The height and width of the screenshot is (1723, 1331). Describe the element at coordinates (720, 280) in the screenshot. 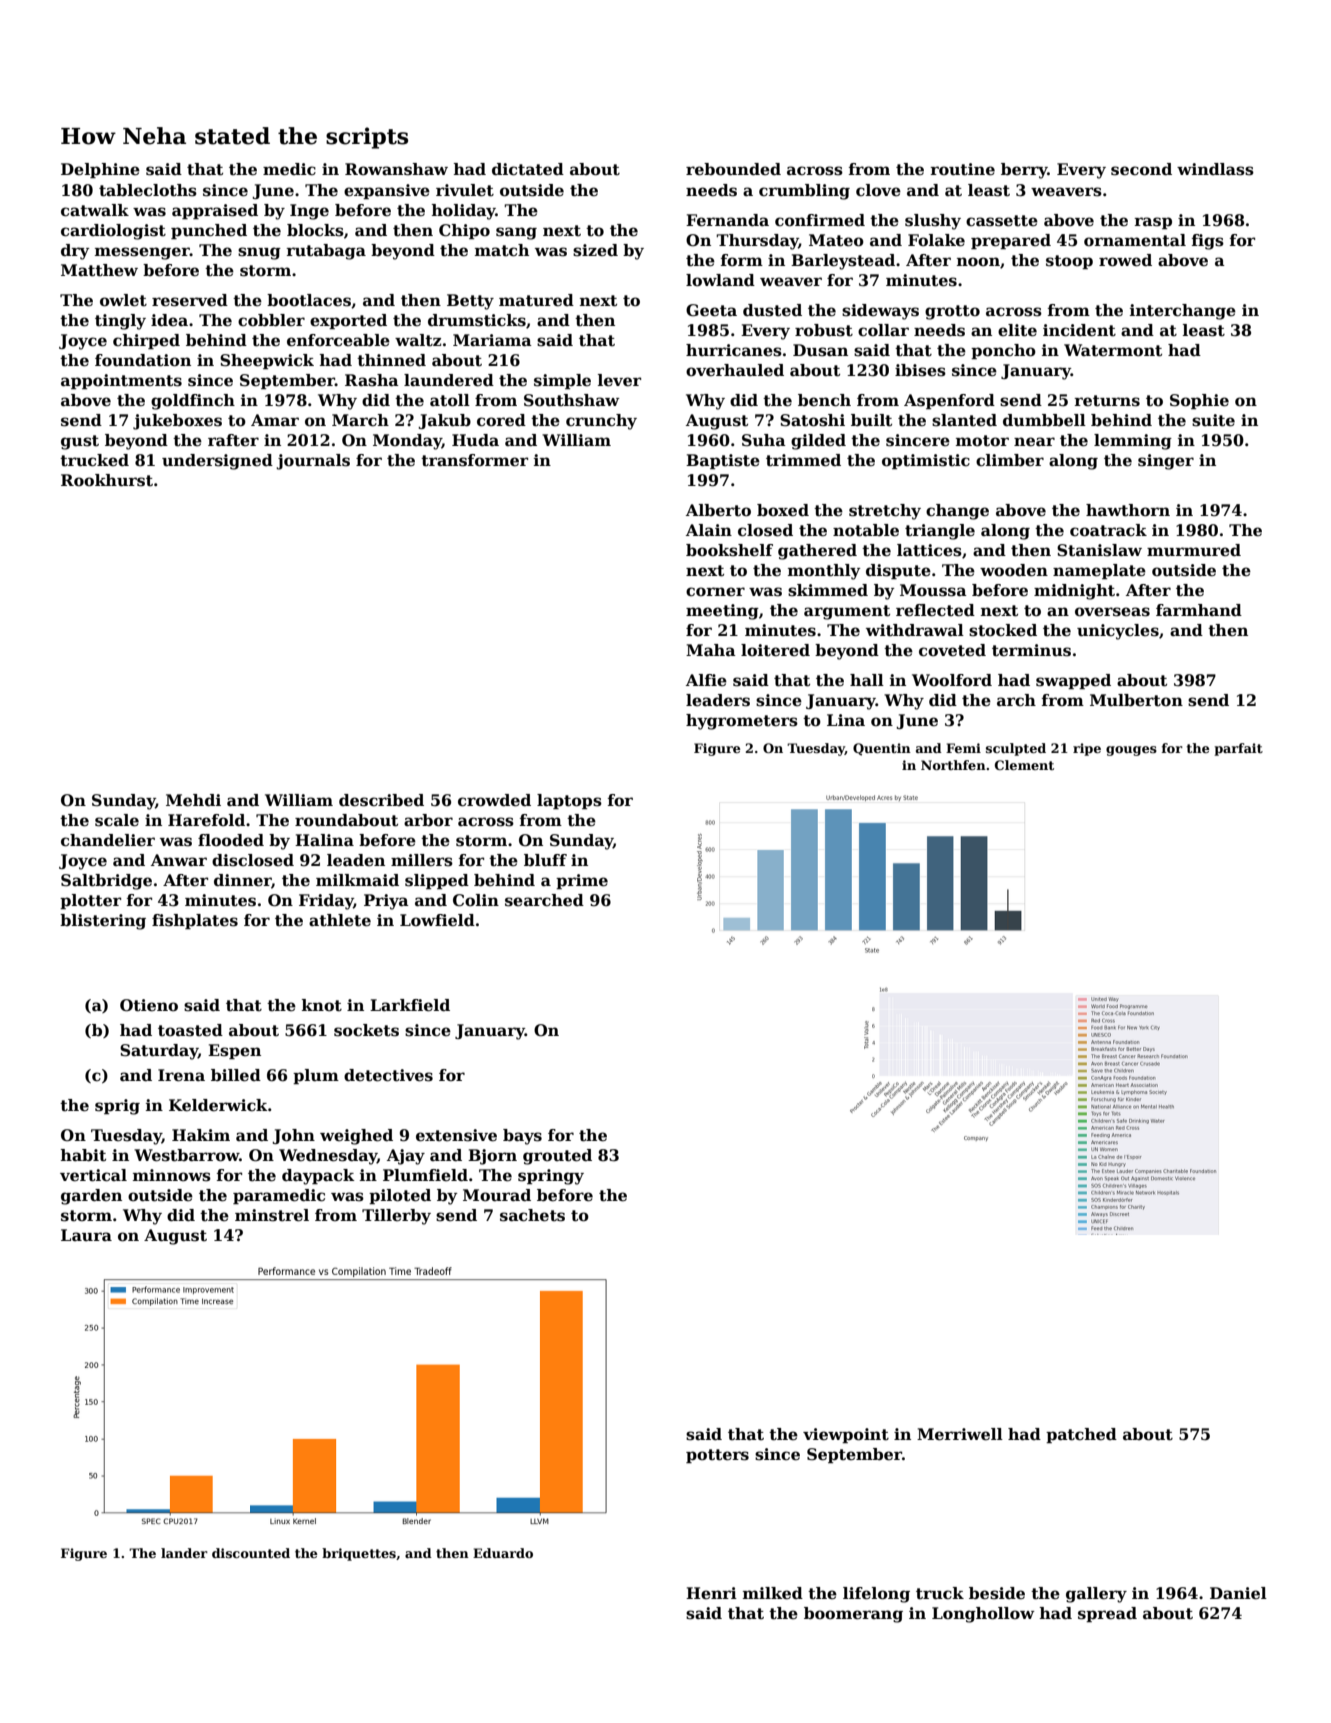

I see `lowland` at that location.
